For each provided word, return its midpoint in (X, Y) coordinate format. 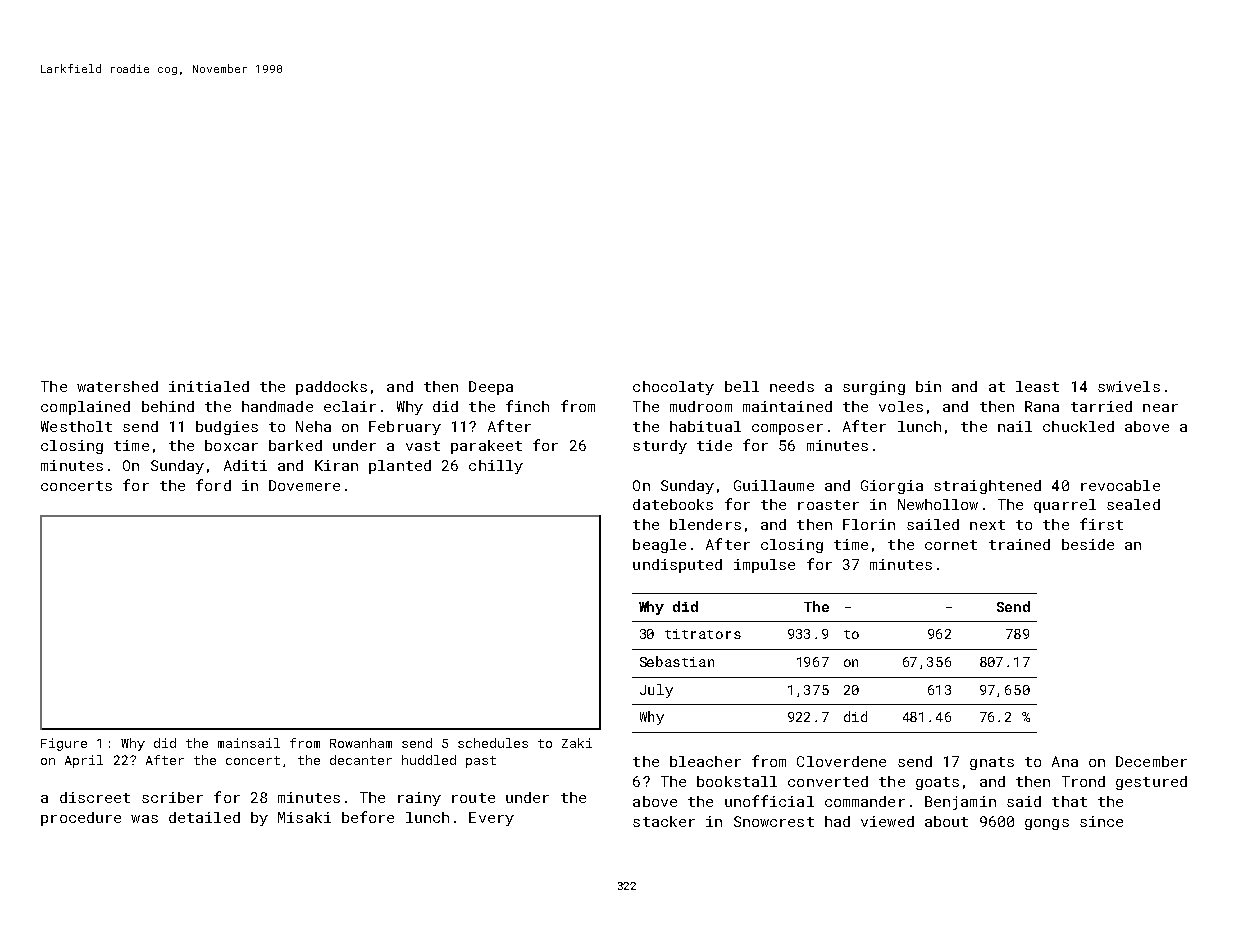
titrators (703, 634)
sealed (1133, 504)
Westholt (76, 426)
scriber (172, 797)
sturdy (660, 447)
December (1151, 761)
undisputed (677, 566)
